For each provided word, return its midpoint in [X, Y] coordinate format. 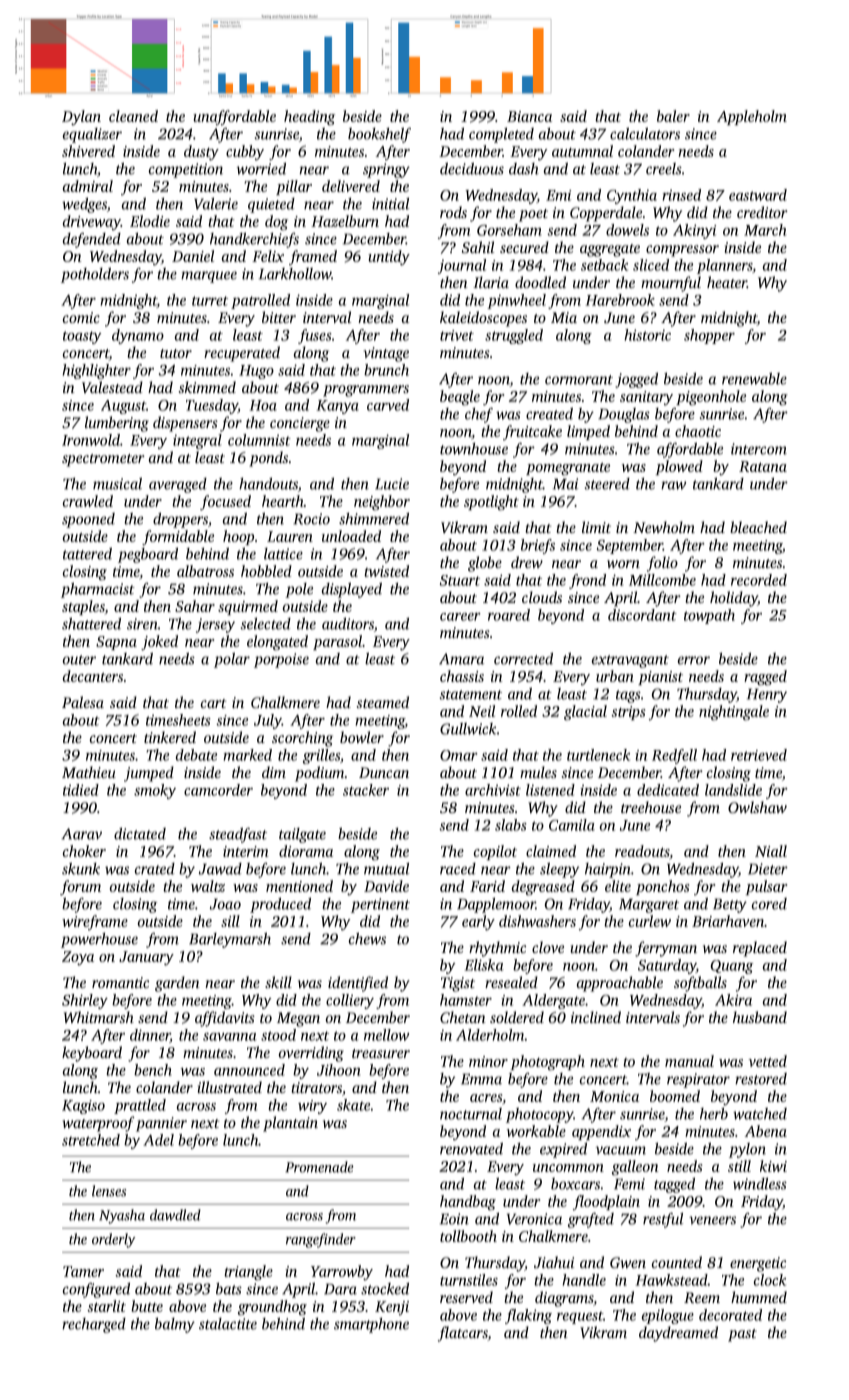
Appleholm [752, 117]
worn [623, 564]
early [478, 923]
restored [761, 1079]
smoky [155, 791]
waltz [208, 886]
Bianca [529, 116]
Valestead [112, 387]
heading [309, 118]
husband [760, 1017]
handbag [468, 1203]
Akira [733, 1000]
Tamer [83, 1271]
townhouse [474, 449]
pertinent [380, 905]
